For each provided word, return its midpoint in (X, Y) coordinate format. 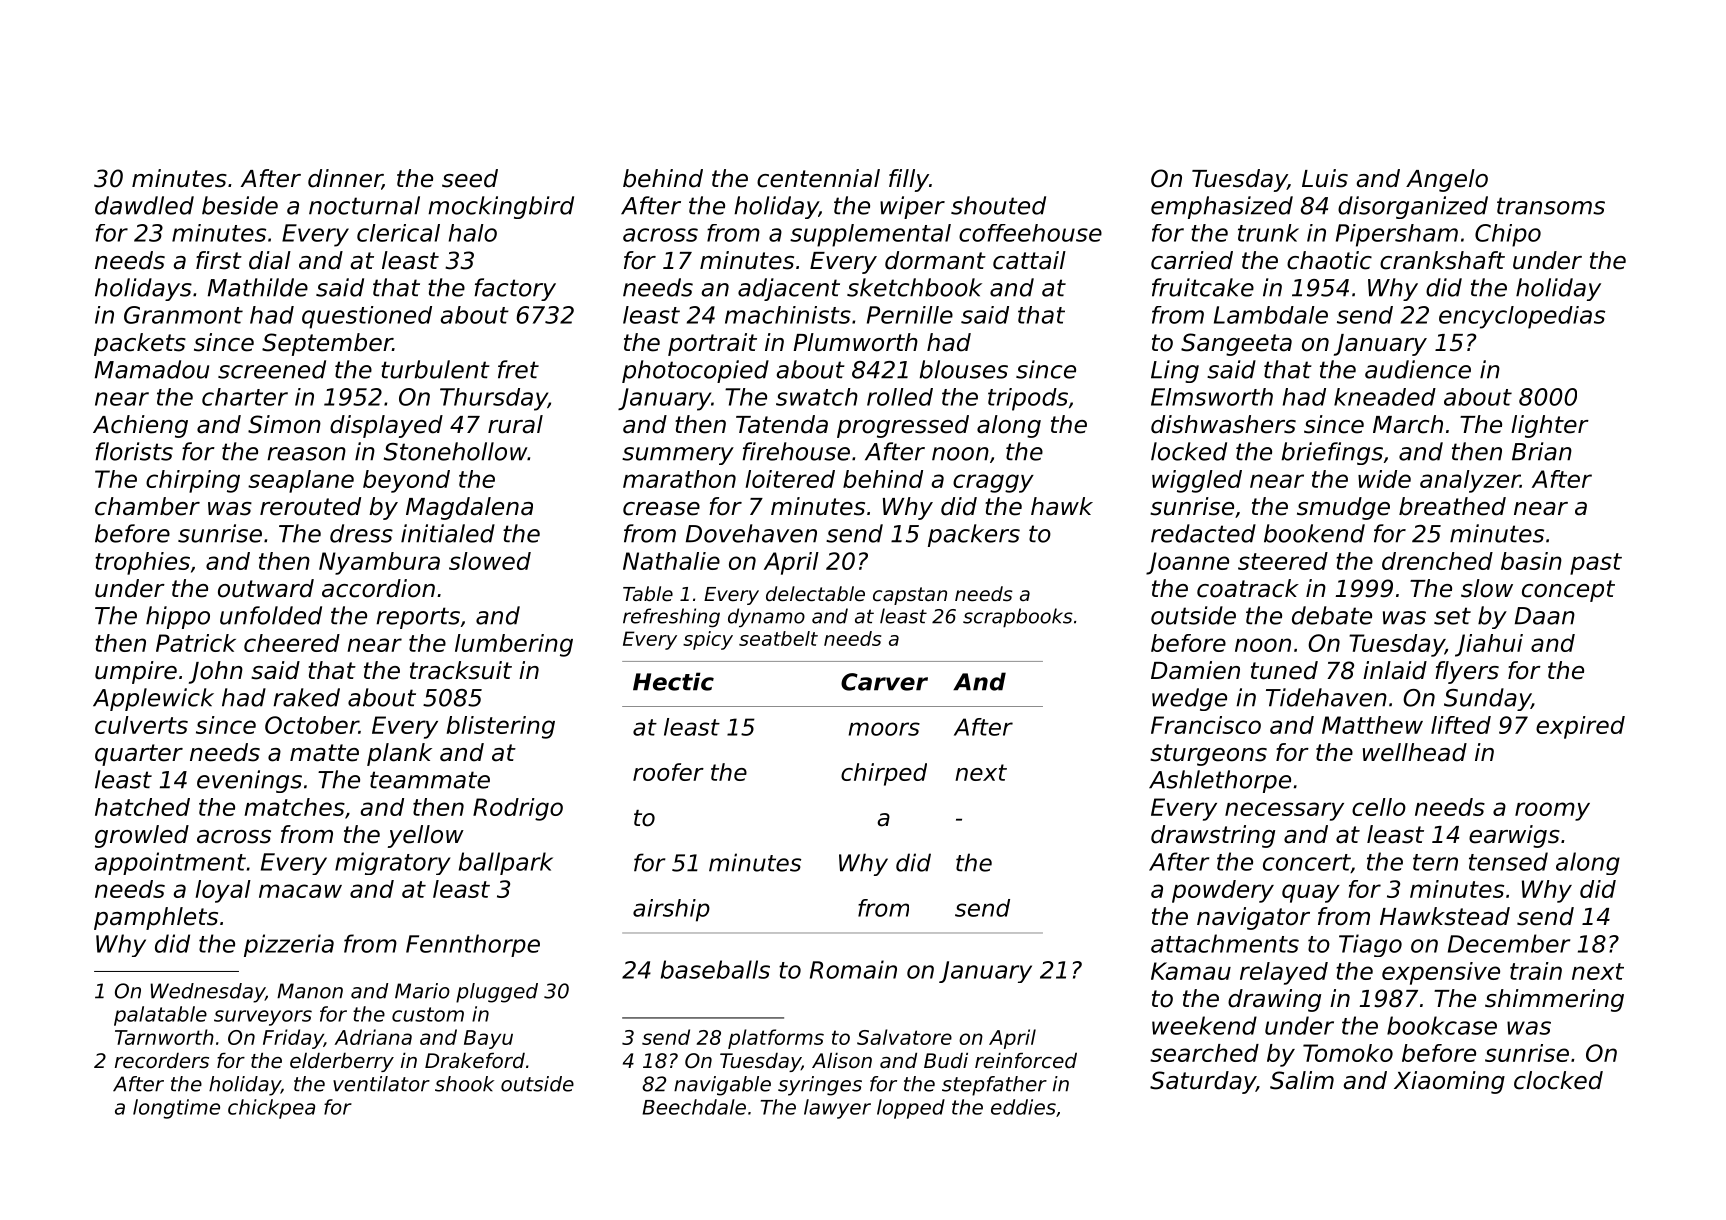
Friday (293, 1039)
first (219, 260)
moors (884, 729)
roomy (1552, 811)
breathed (1452, 506)
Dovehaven (751, 533)
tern (1435, 862)
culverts (141, 725)
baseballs (715, 969)
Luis (1325, 178)
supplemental (870, 235)
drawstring (1213, 836)
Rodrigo (518, 809)
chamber (147, 506)
